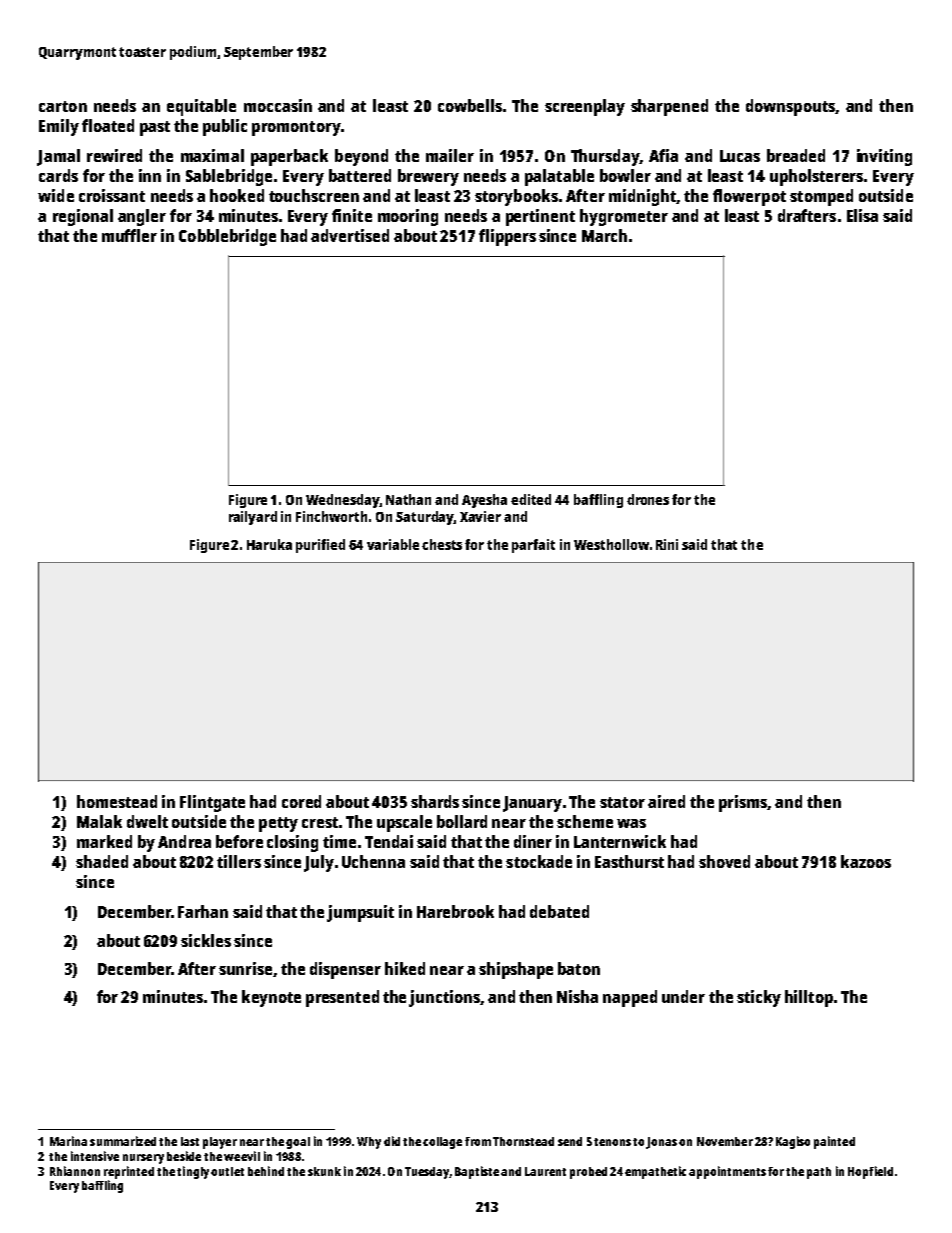  What do you see at coordinates (206, 940) in the page?
I see `sickles` at bounding box center [206, 940].
